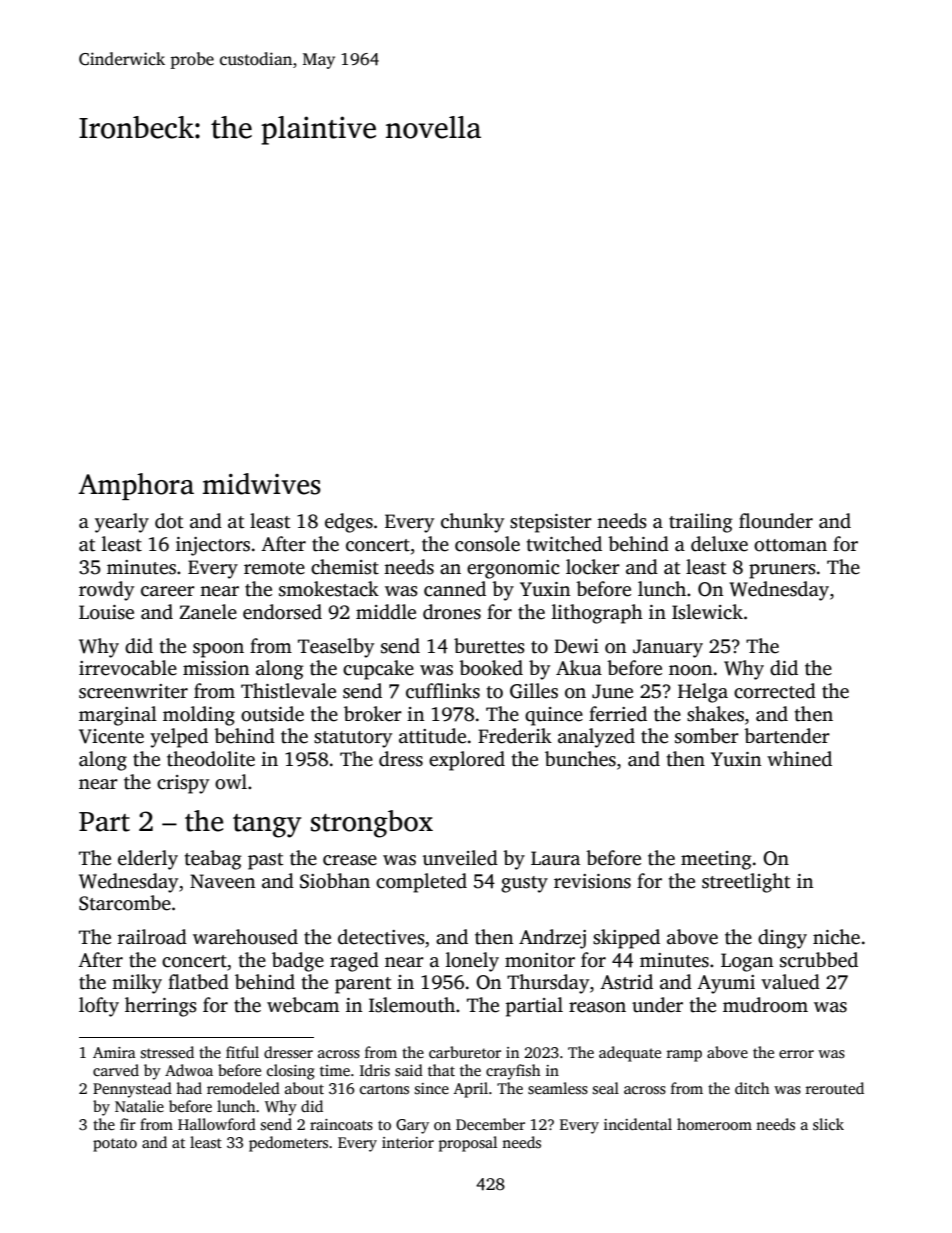 The height and width of the screenshot is (1233, 952). What do you see at coordinates (111, 736) in the screenshot?
I see `Vicente` at bounding box center [111, 736].
